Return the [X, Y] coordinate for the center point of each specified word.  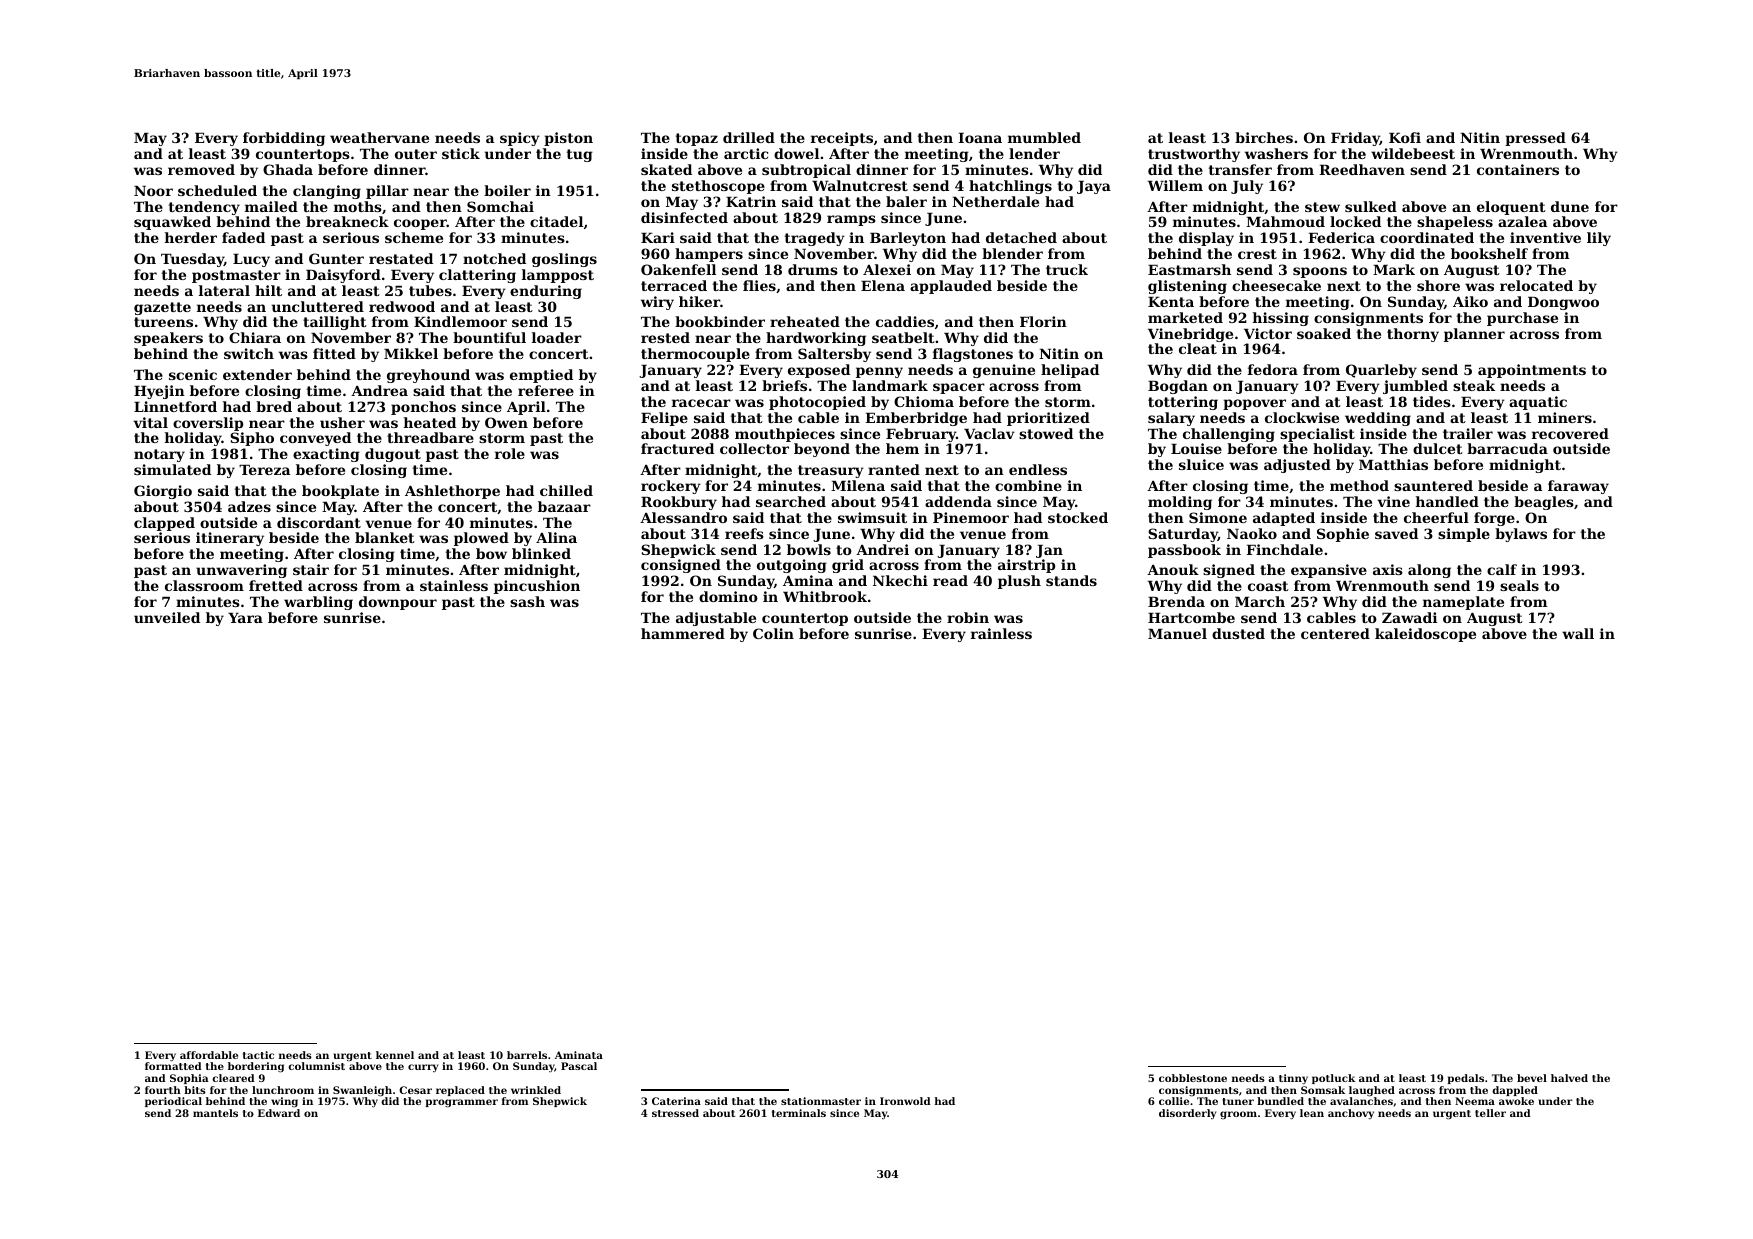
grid [848, 566]
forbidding [284, 139]
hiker [699, 301]
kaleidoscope [1425, 635]
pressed [1535, 139]
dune [1570, 206]
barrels [527, 1055]
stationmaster [821, 1101]
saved [1396, 533]
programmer [462, 1103]
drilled [749, 137]
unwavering [241, 571]
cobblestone [1193, 1078]
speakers [168, 339]
